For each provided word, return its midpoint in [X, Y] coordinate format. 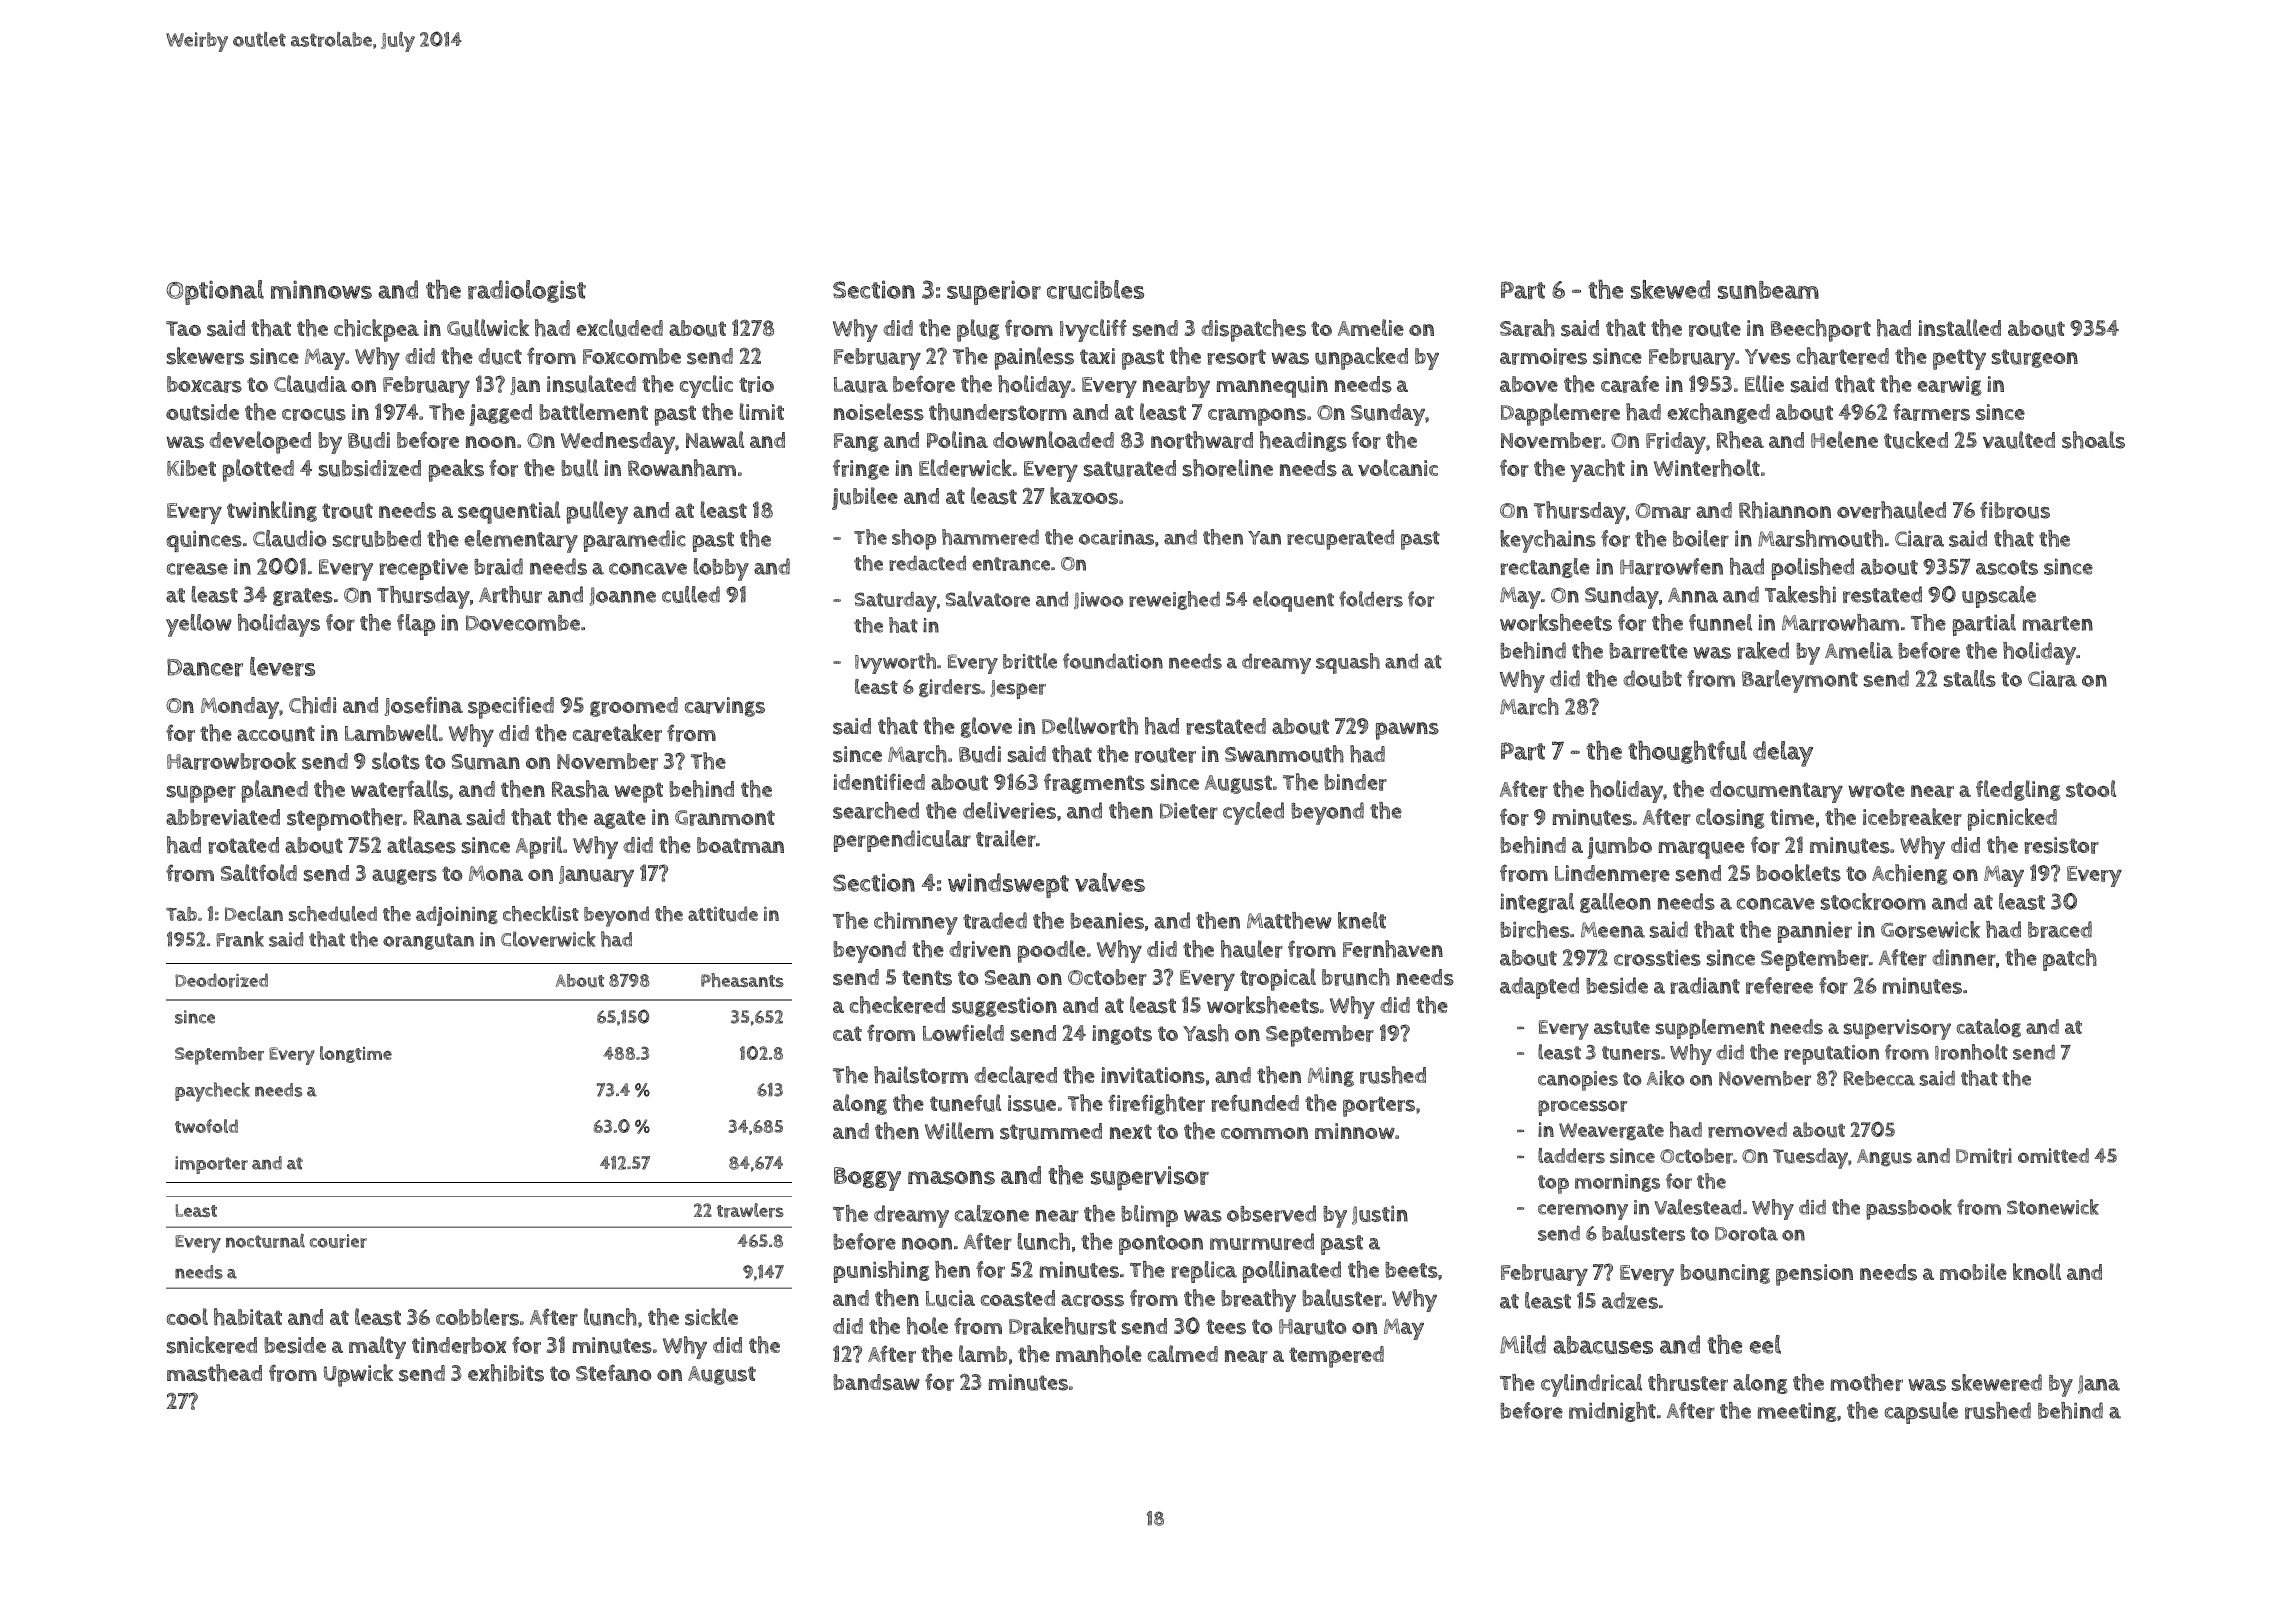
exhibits [506, 1373]
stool [2091, 789]
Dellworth [1090, 726]
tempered [1336, 1357]
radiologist [527, 291]
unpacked [1361, 358]
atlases [421, 845]
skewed [1670, 289]
